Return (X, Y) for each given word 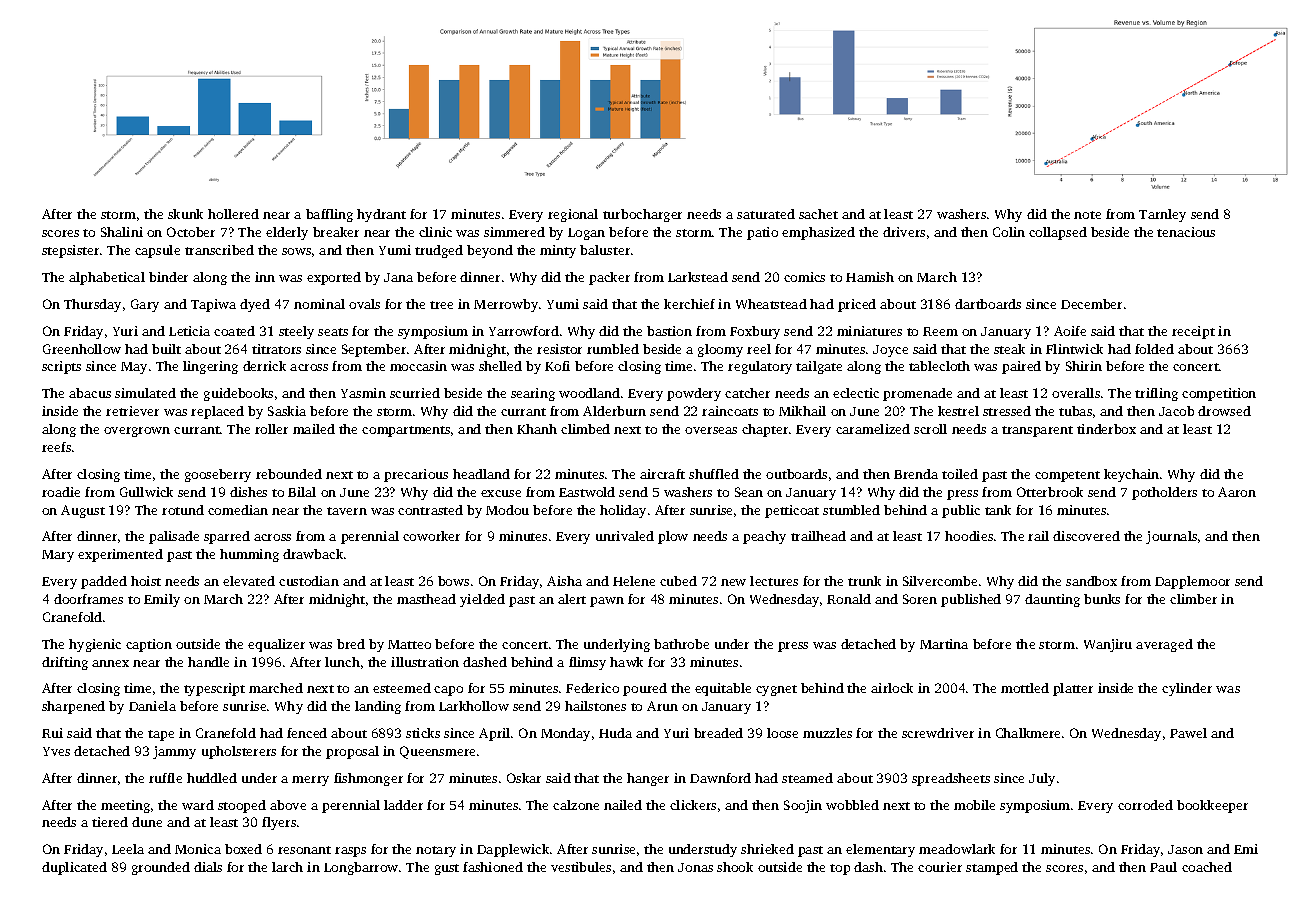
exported (334, 278)
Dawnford (720, 778)
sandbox (1091, 581)
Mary (58, 556)
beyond (490, 251)
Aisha (564, 581)
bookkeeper (1212, 806)
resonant (304, 850)
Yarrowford (524, 331)
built (166, 349)
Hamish (870, 277)
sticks (423, 733)
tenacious (1186, 232)
